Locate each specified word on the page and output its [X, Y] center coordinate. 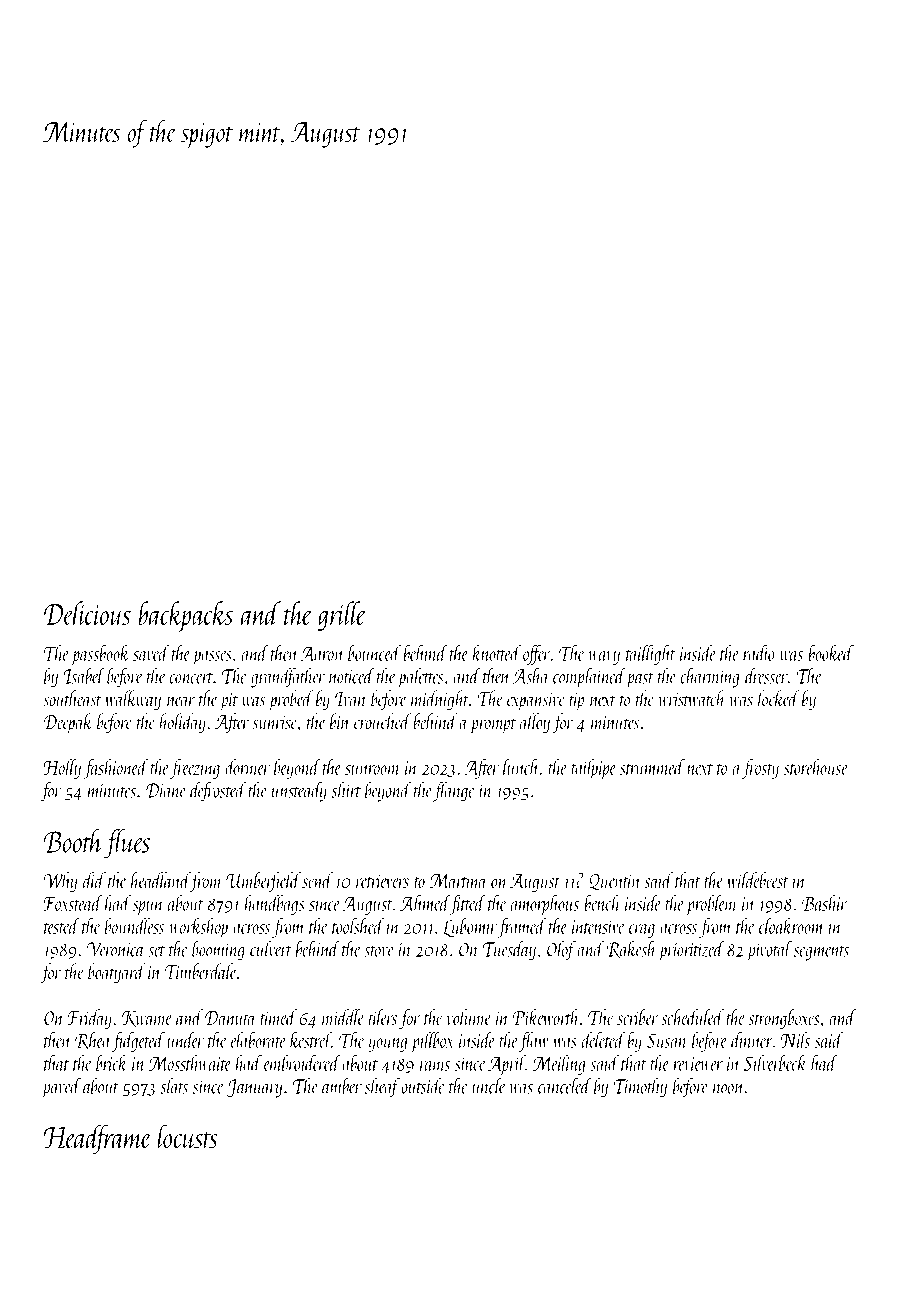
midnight [440, 700]
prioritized [692, 950]
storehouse [815, 767]
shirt [346, 790]
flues [127, 843]
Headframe [97, 1139]
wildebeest [757, 880]
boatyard [117, 973]
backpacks [185, 616]
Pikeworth [546, 1017]
